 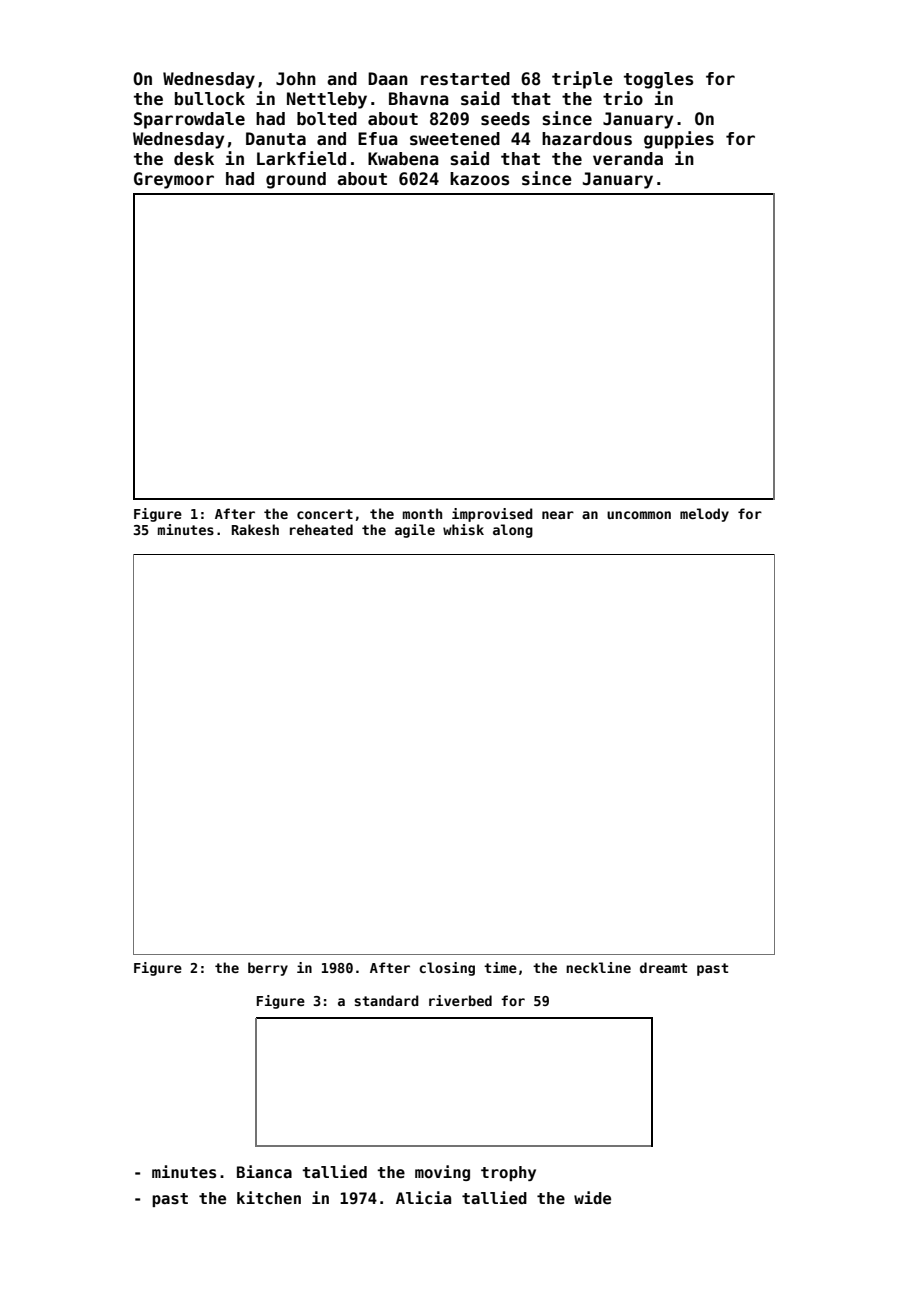 I want to click on Bianca, so click(x=264, y=1171).
